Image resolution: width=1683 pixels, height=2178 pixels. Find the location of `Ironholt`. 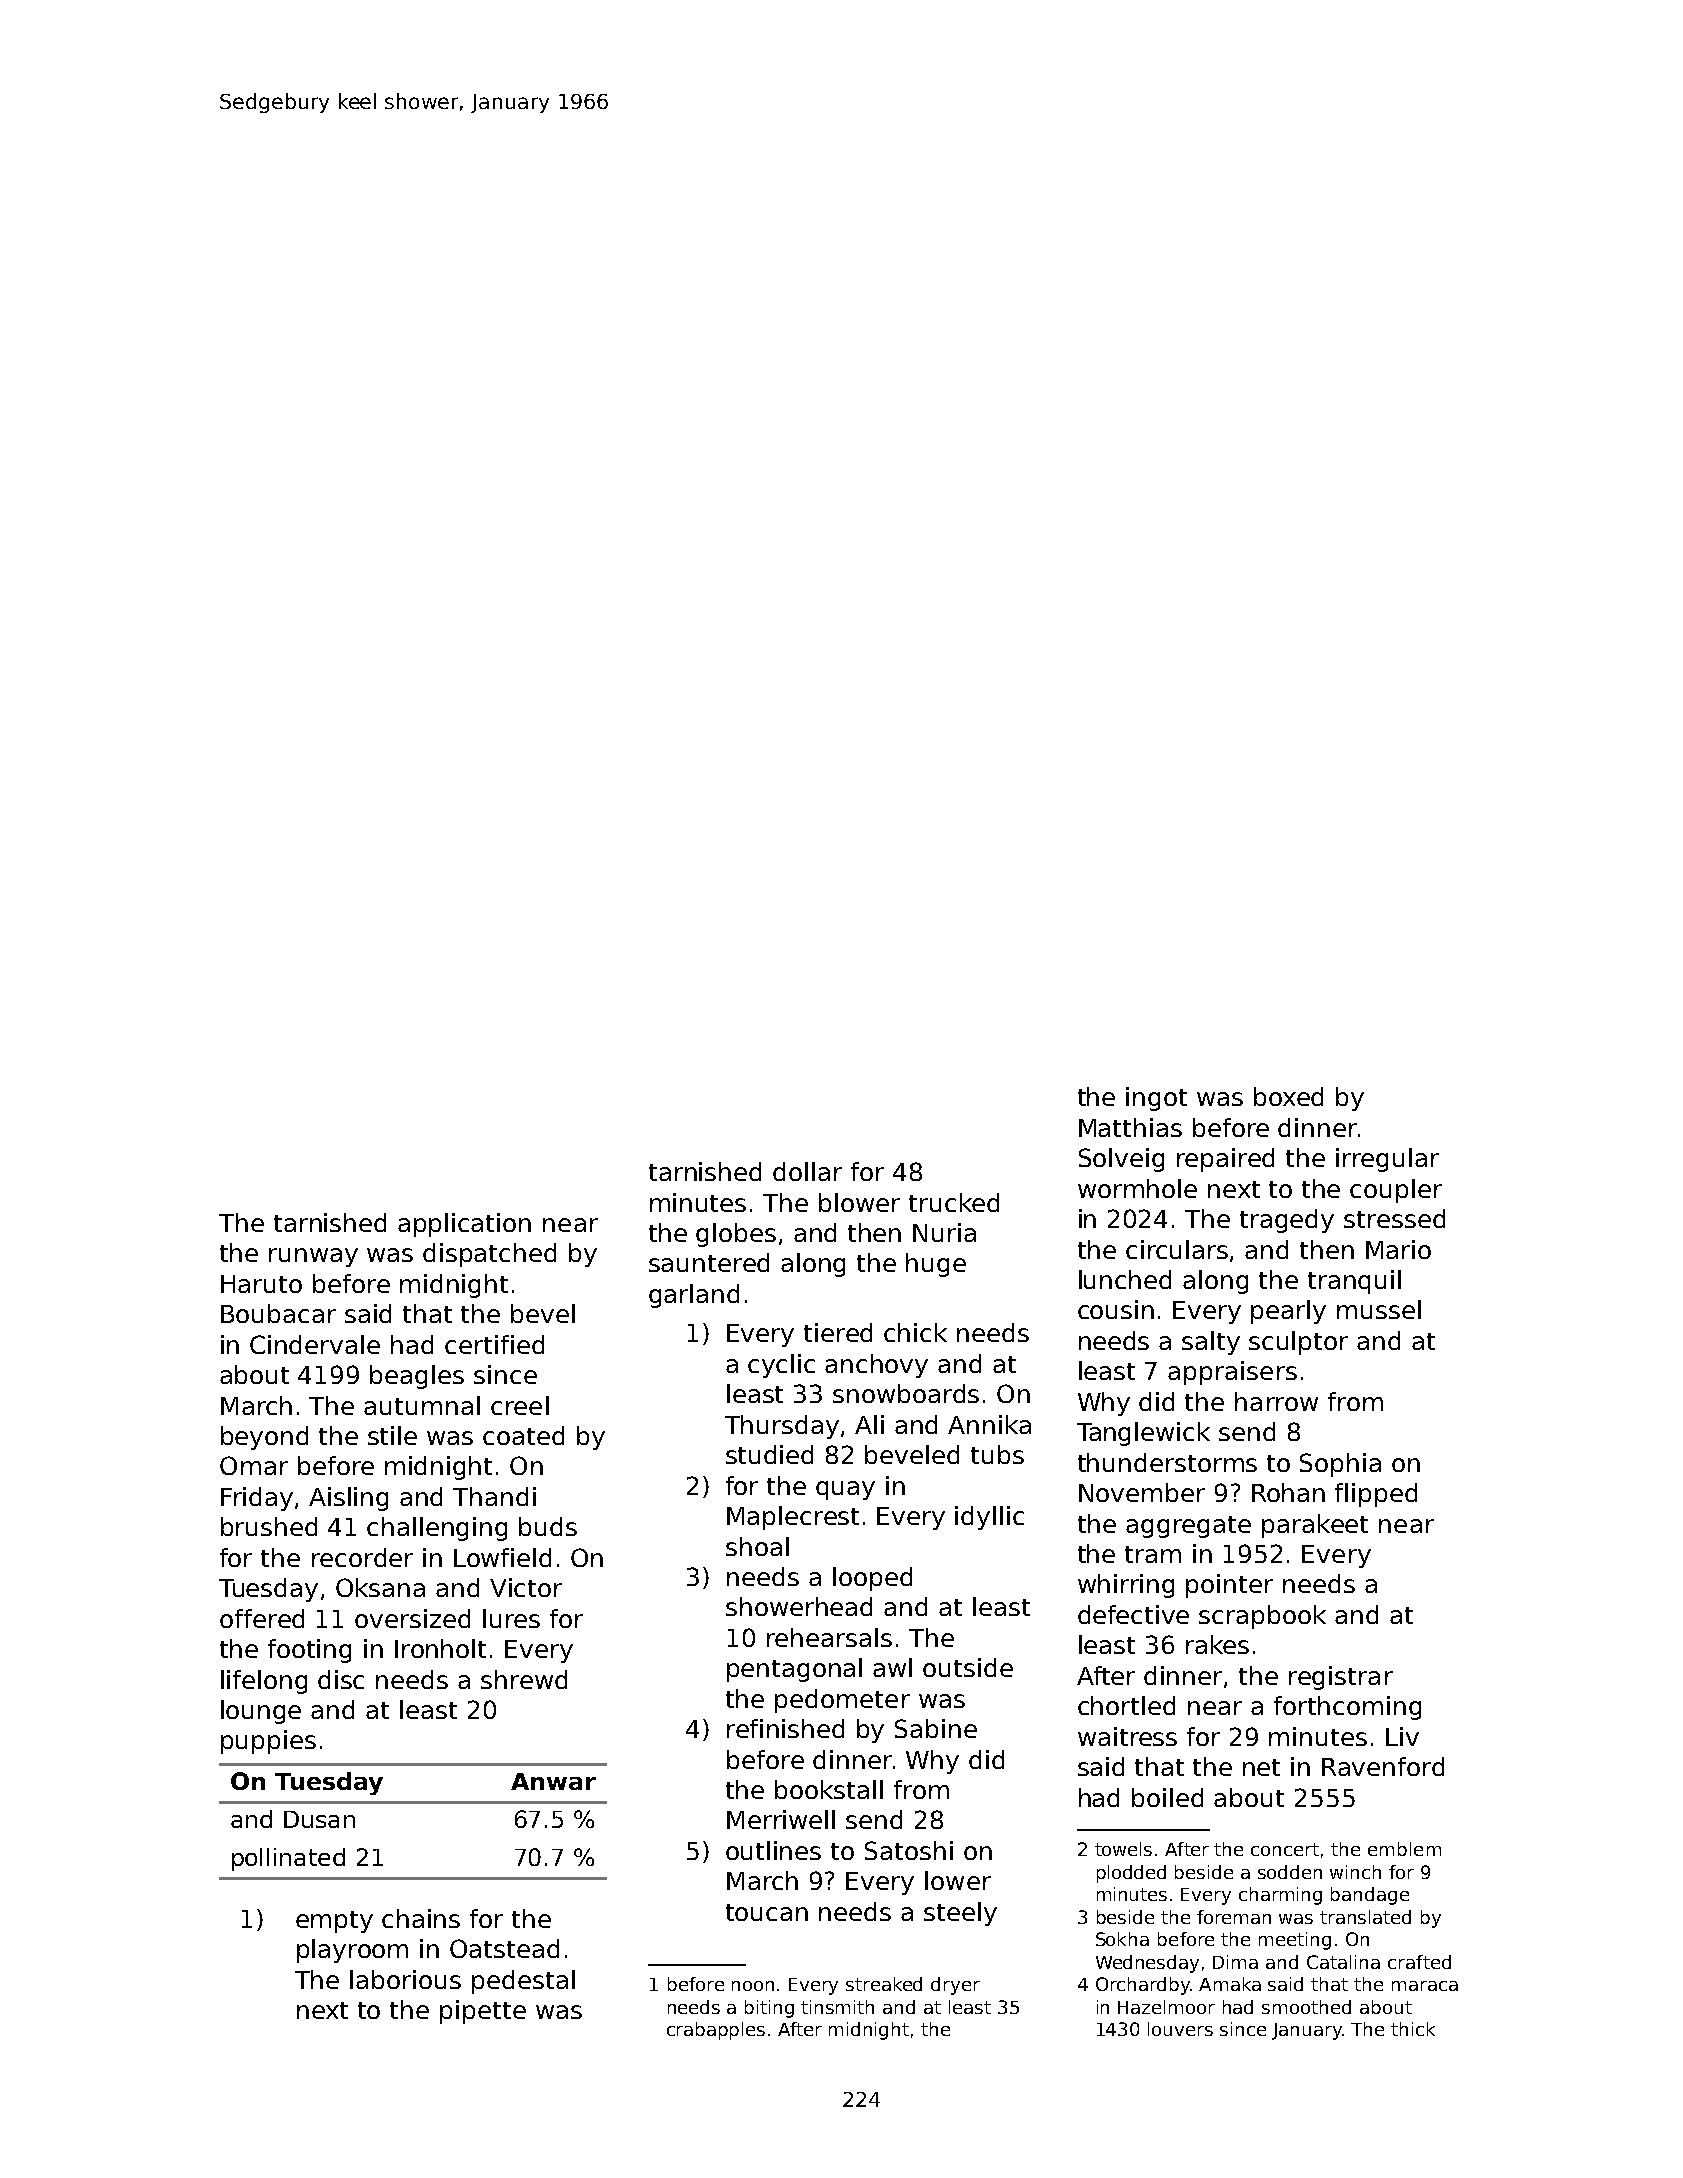

Ironholt is located at coordinates (440, 1648).
